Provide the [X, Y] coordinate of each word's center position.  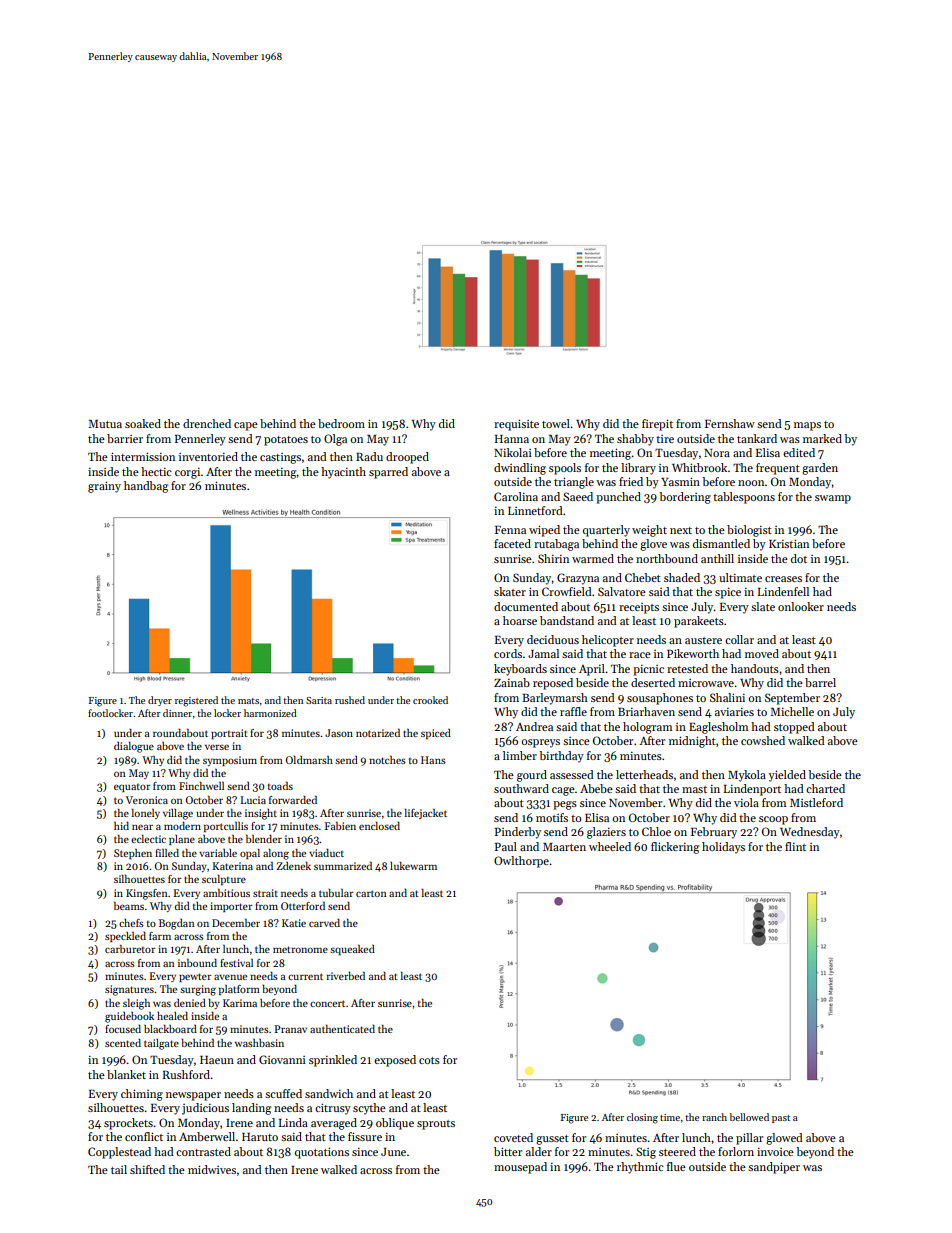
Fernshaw [730, 423]
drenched [207, 423]
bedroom [341, 423]
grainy [104, 487]
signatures [129, 990]
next [681, 530]
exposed [395, 1061]
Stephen [133, 854]
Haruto [260, 1137]
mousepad [520, 1168]
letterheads [644, 774]
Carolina [516, 496]
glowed [784, 1139]
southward [521, 788]
